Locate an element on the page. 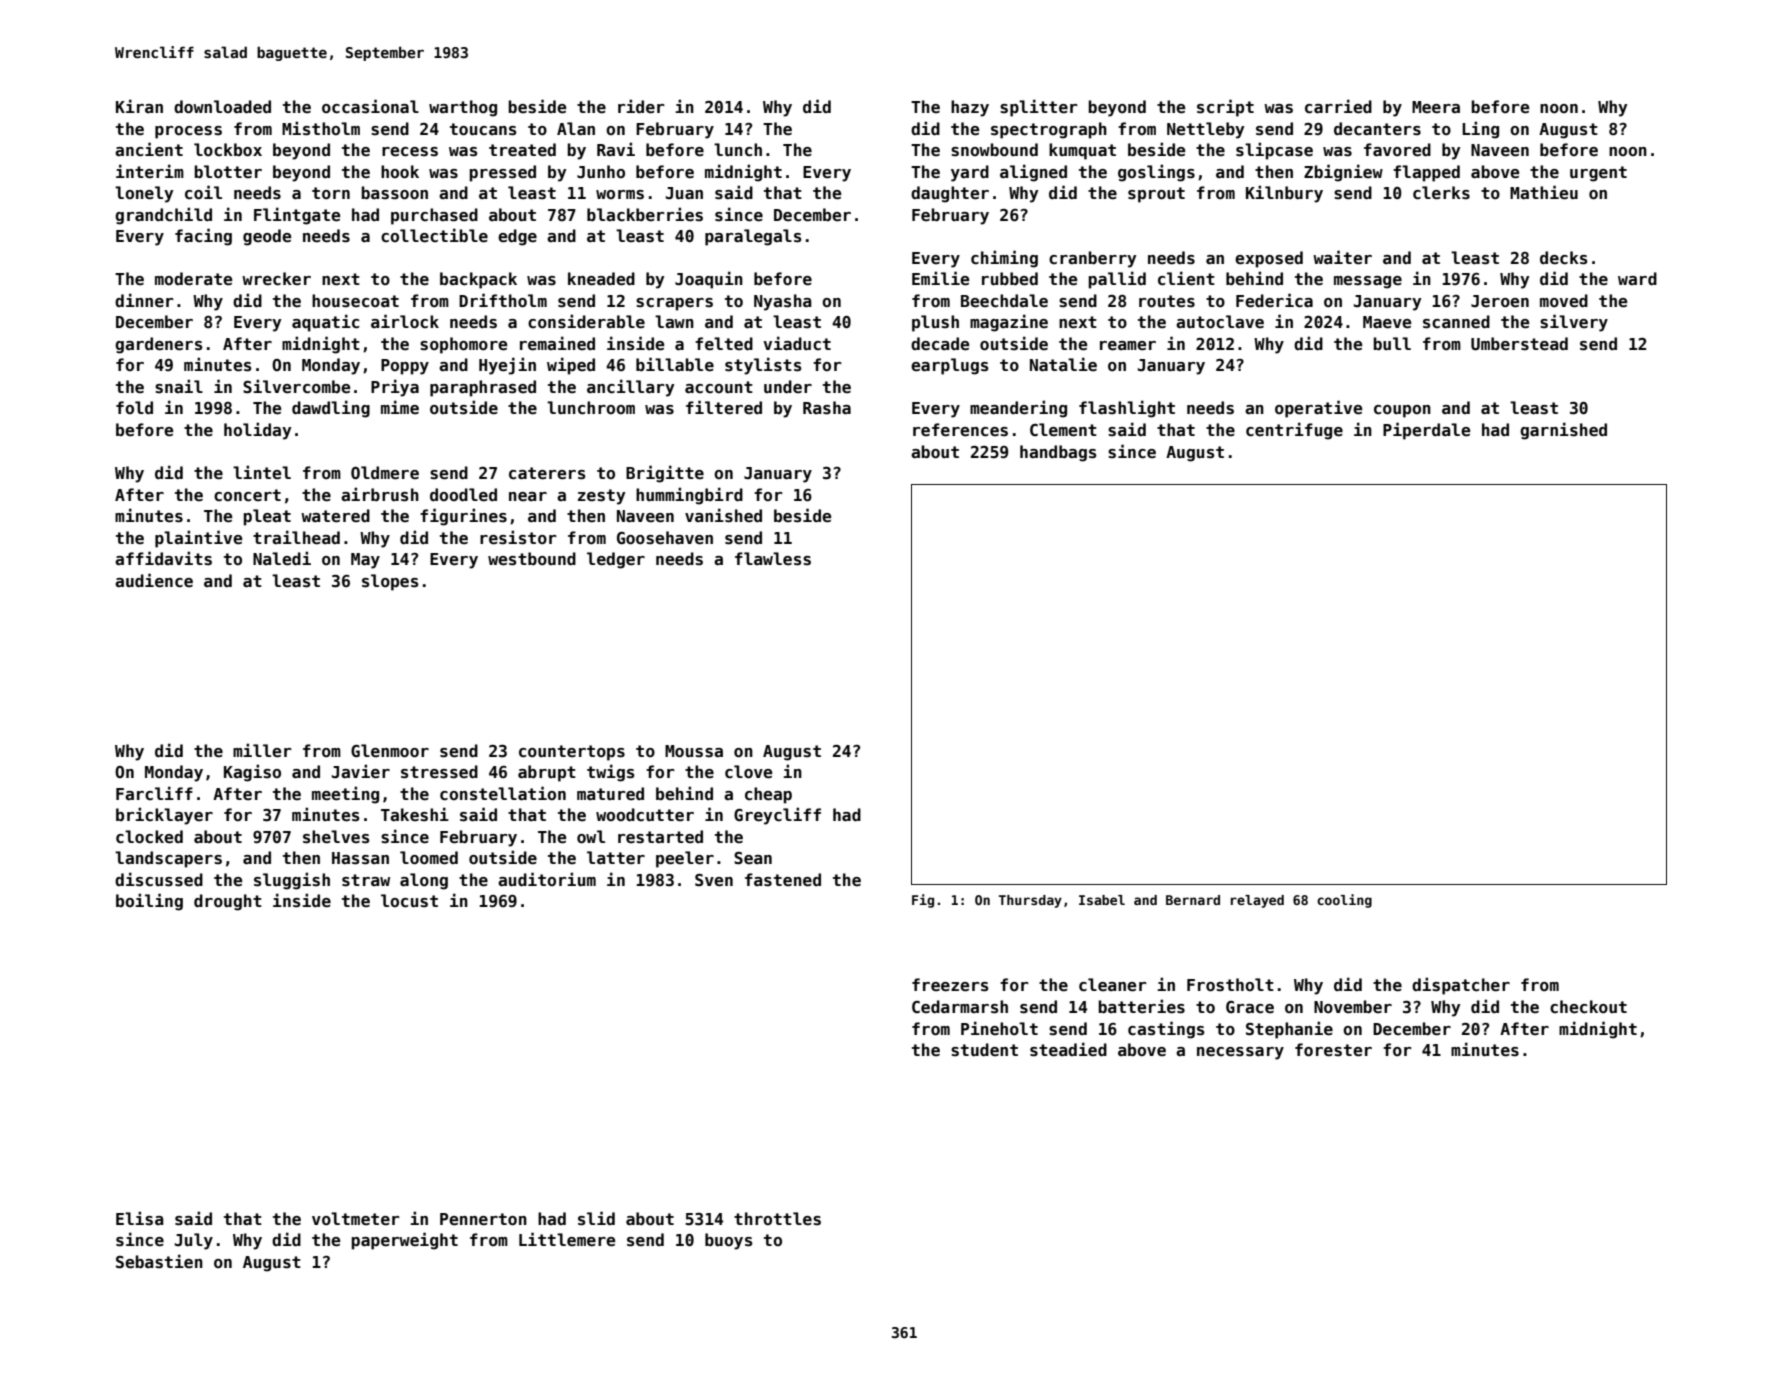  Piperdale is located at coordinates (1427, 431).
